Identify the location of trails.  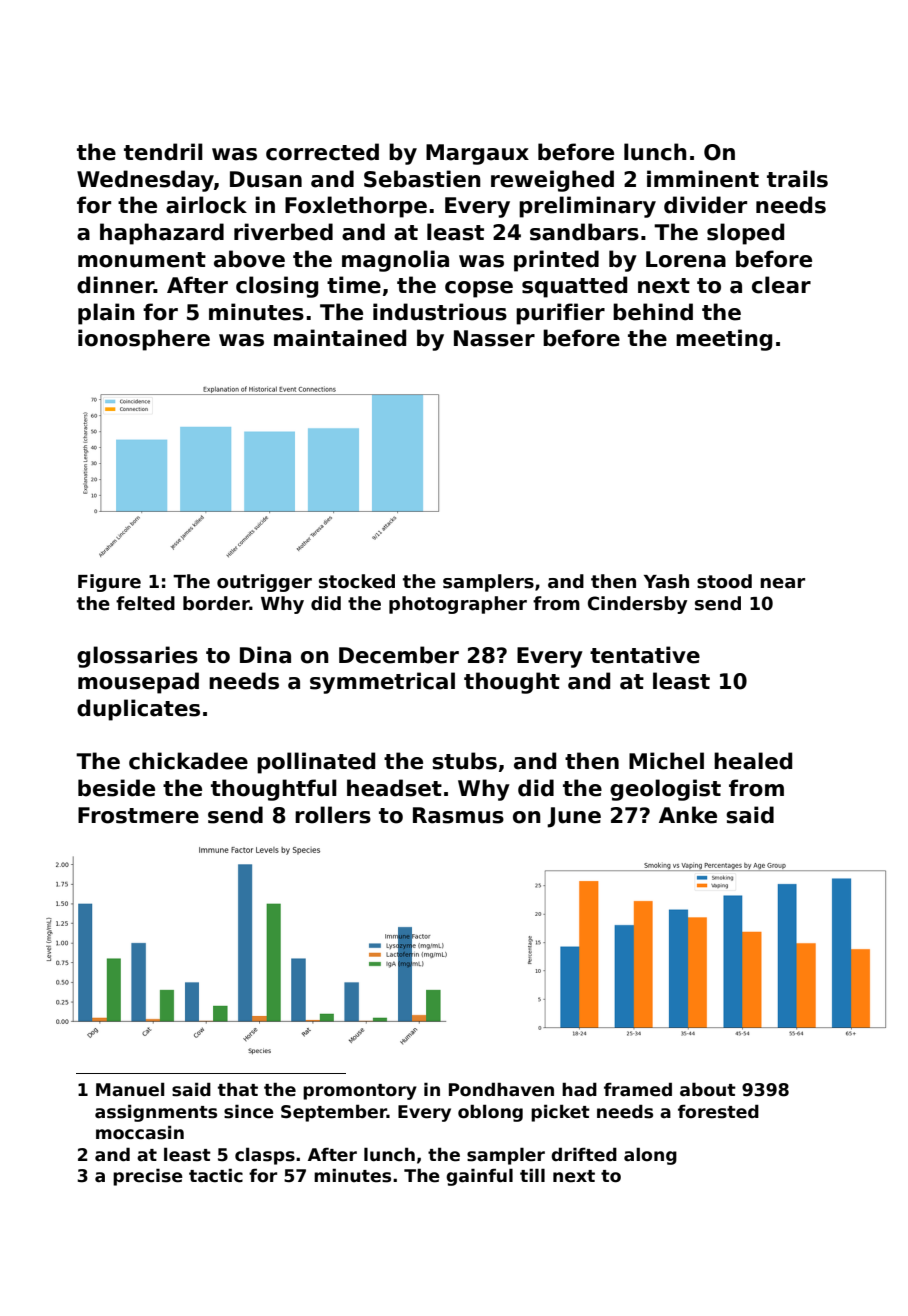
(797, 179).
